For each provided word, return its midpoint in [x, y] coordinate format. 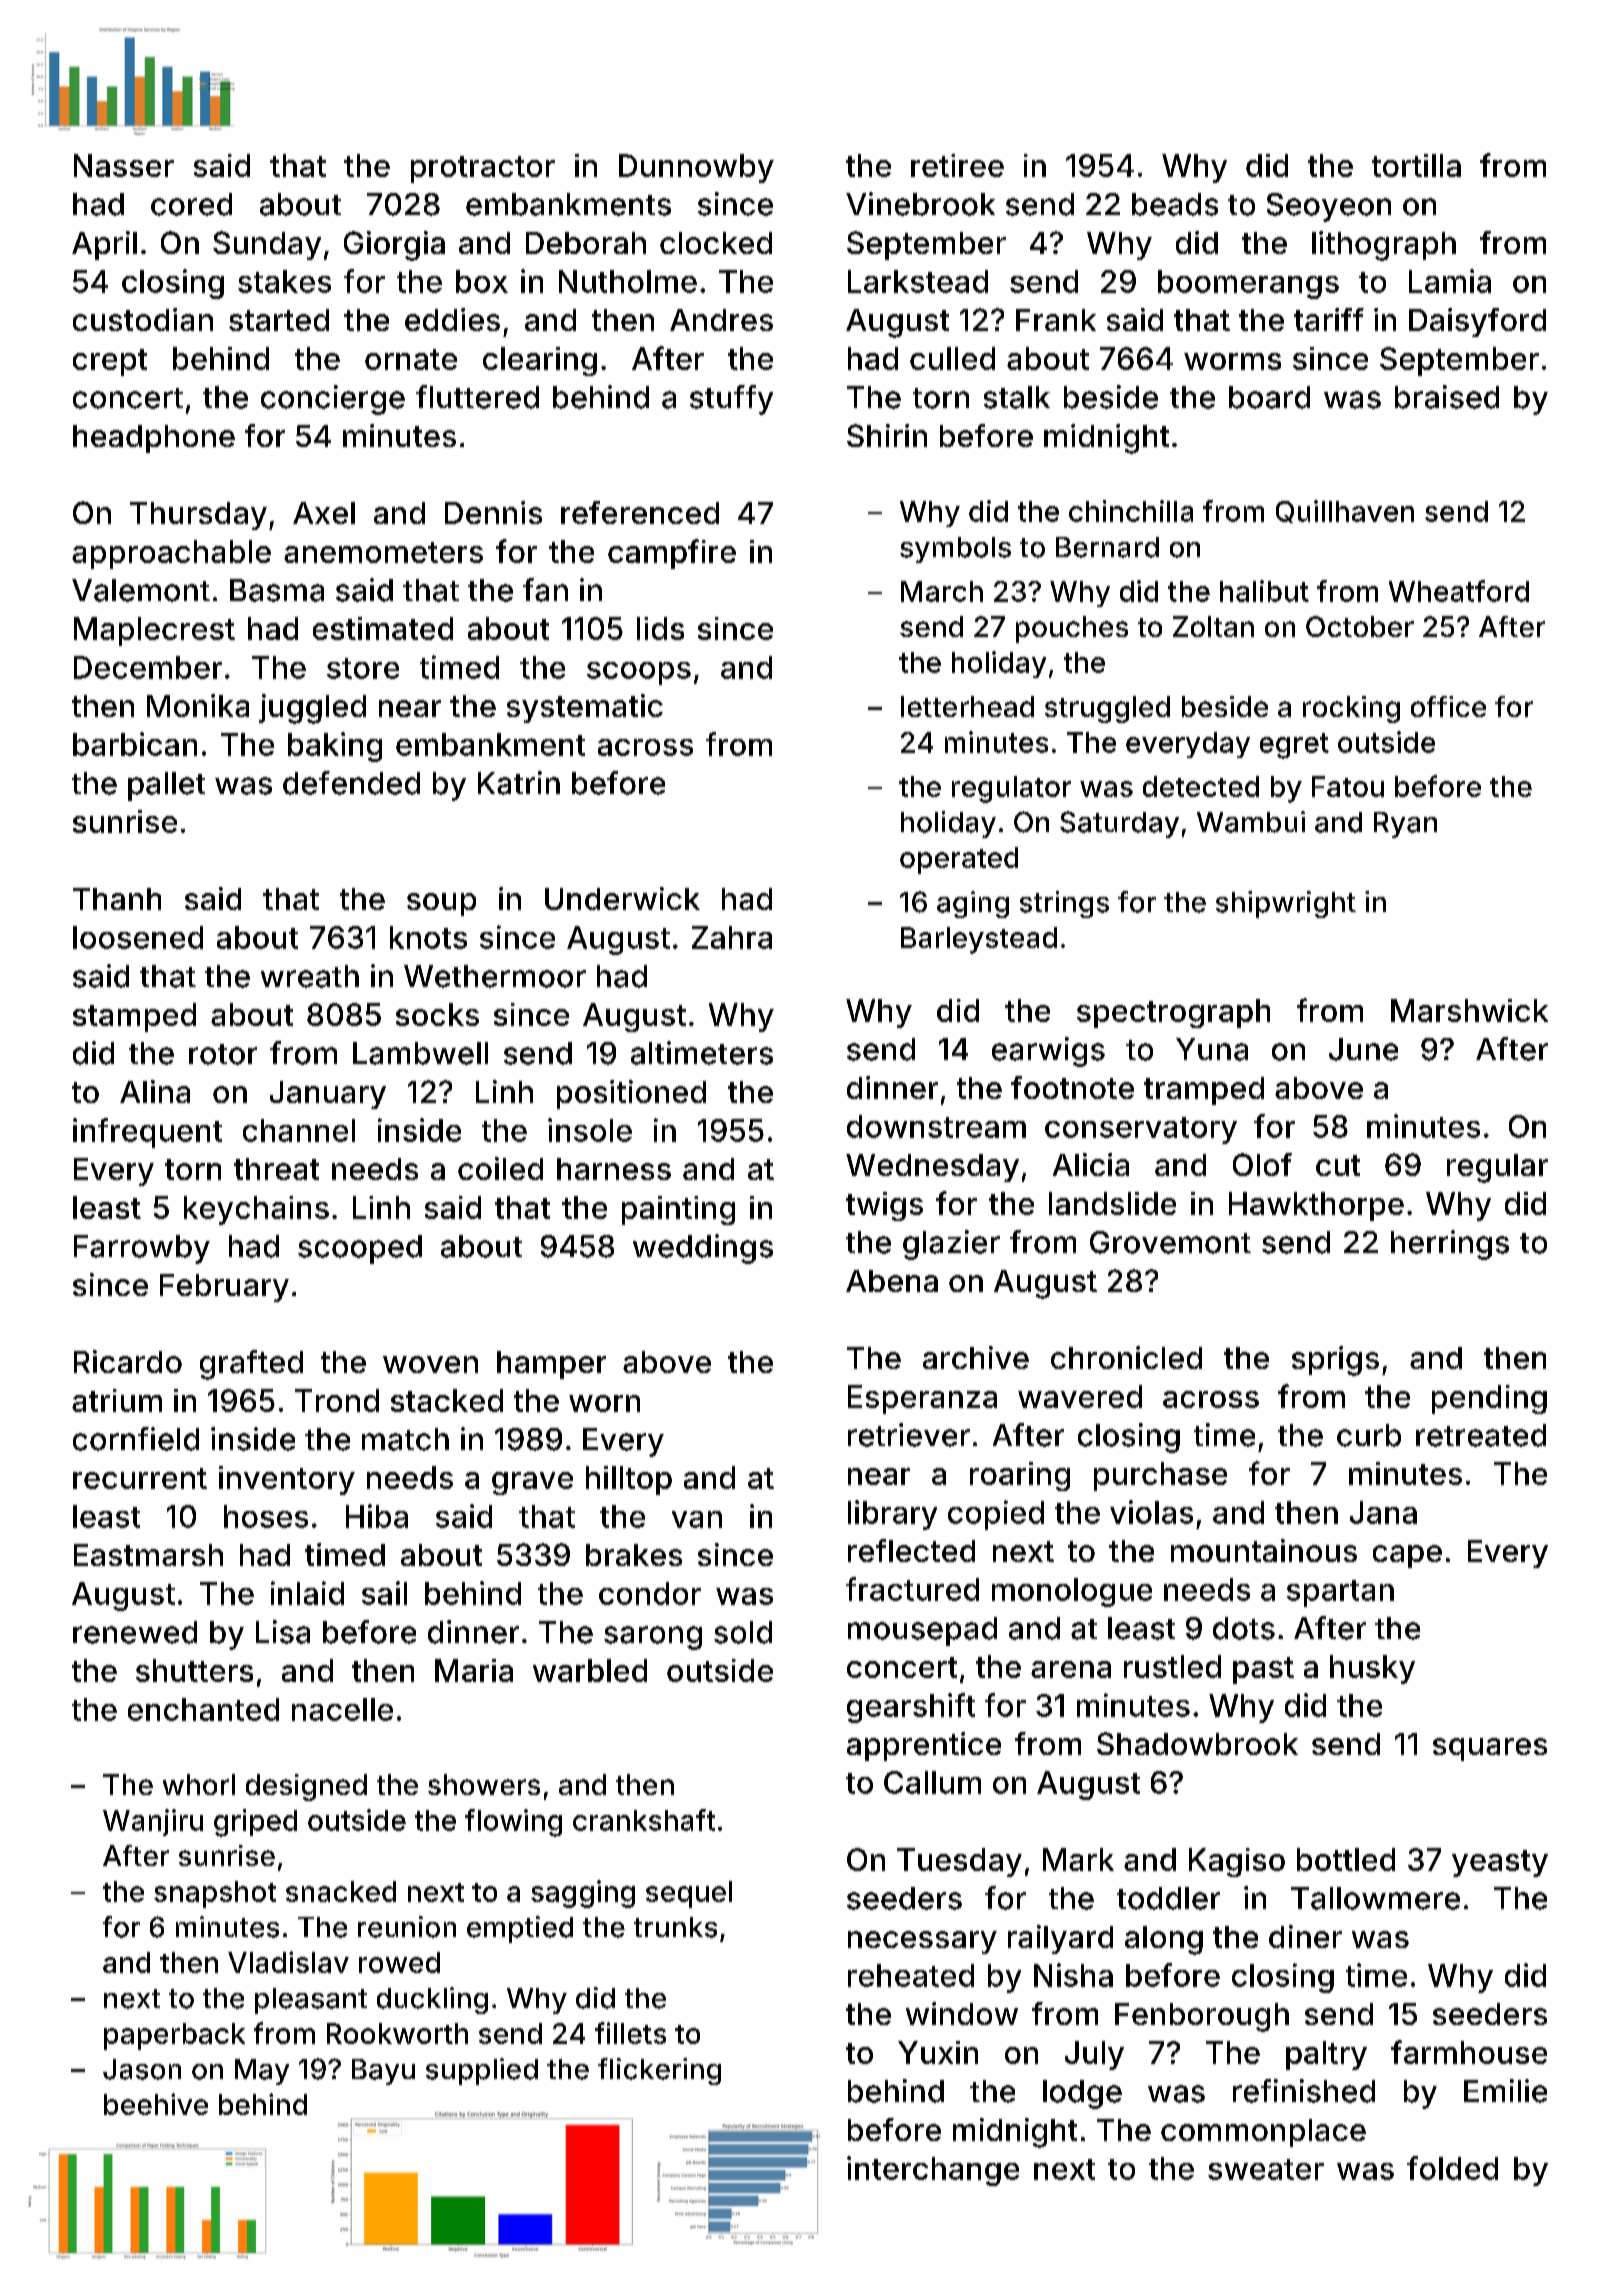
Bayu [383, 2072]
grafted [251, 1365]
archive [976, 1357]
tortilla [1416, 165]
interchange [933, 2171]
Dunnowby [696, 168]
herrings [1450, 1245]
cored [191, 204]
